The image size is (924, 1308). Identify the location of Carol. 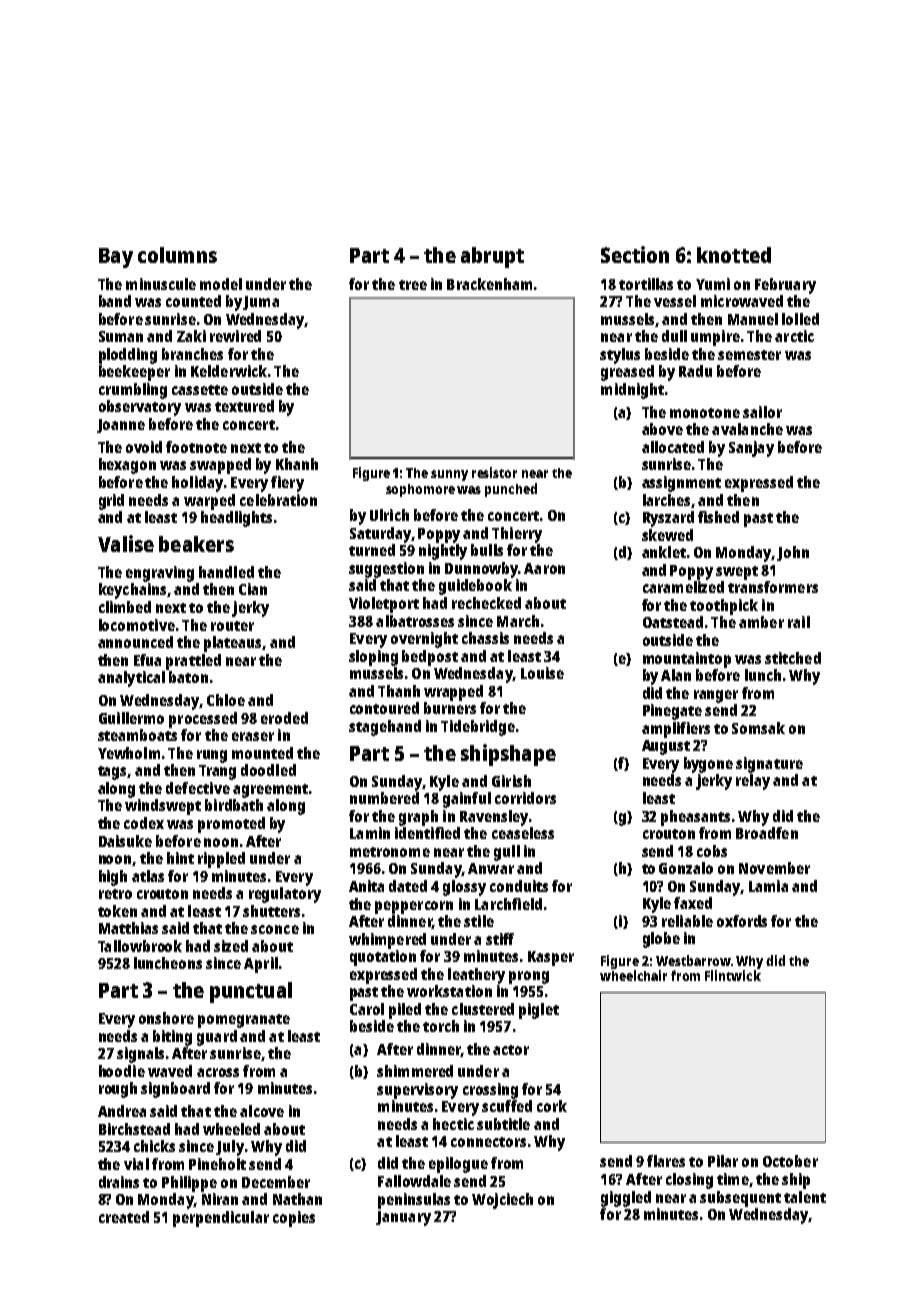
(367, 1009).
